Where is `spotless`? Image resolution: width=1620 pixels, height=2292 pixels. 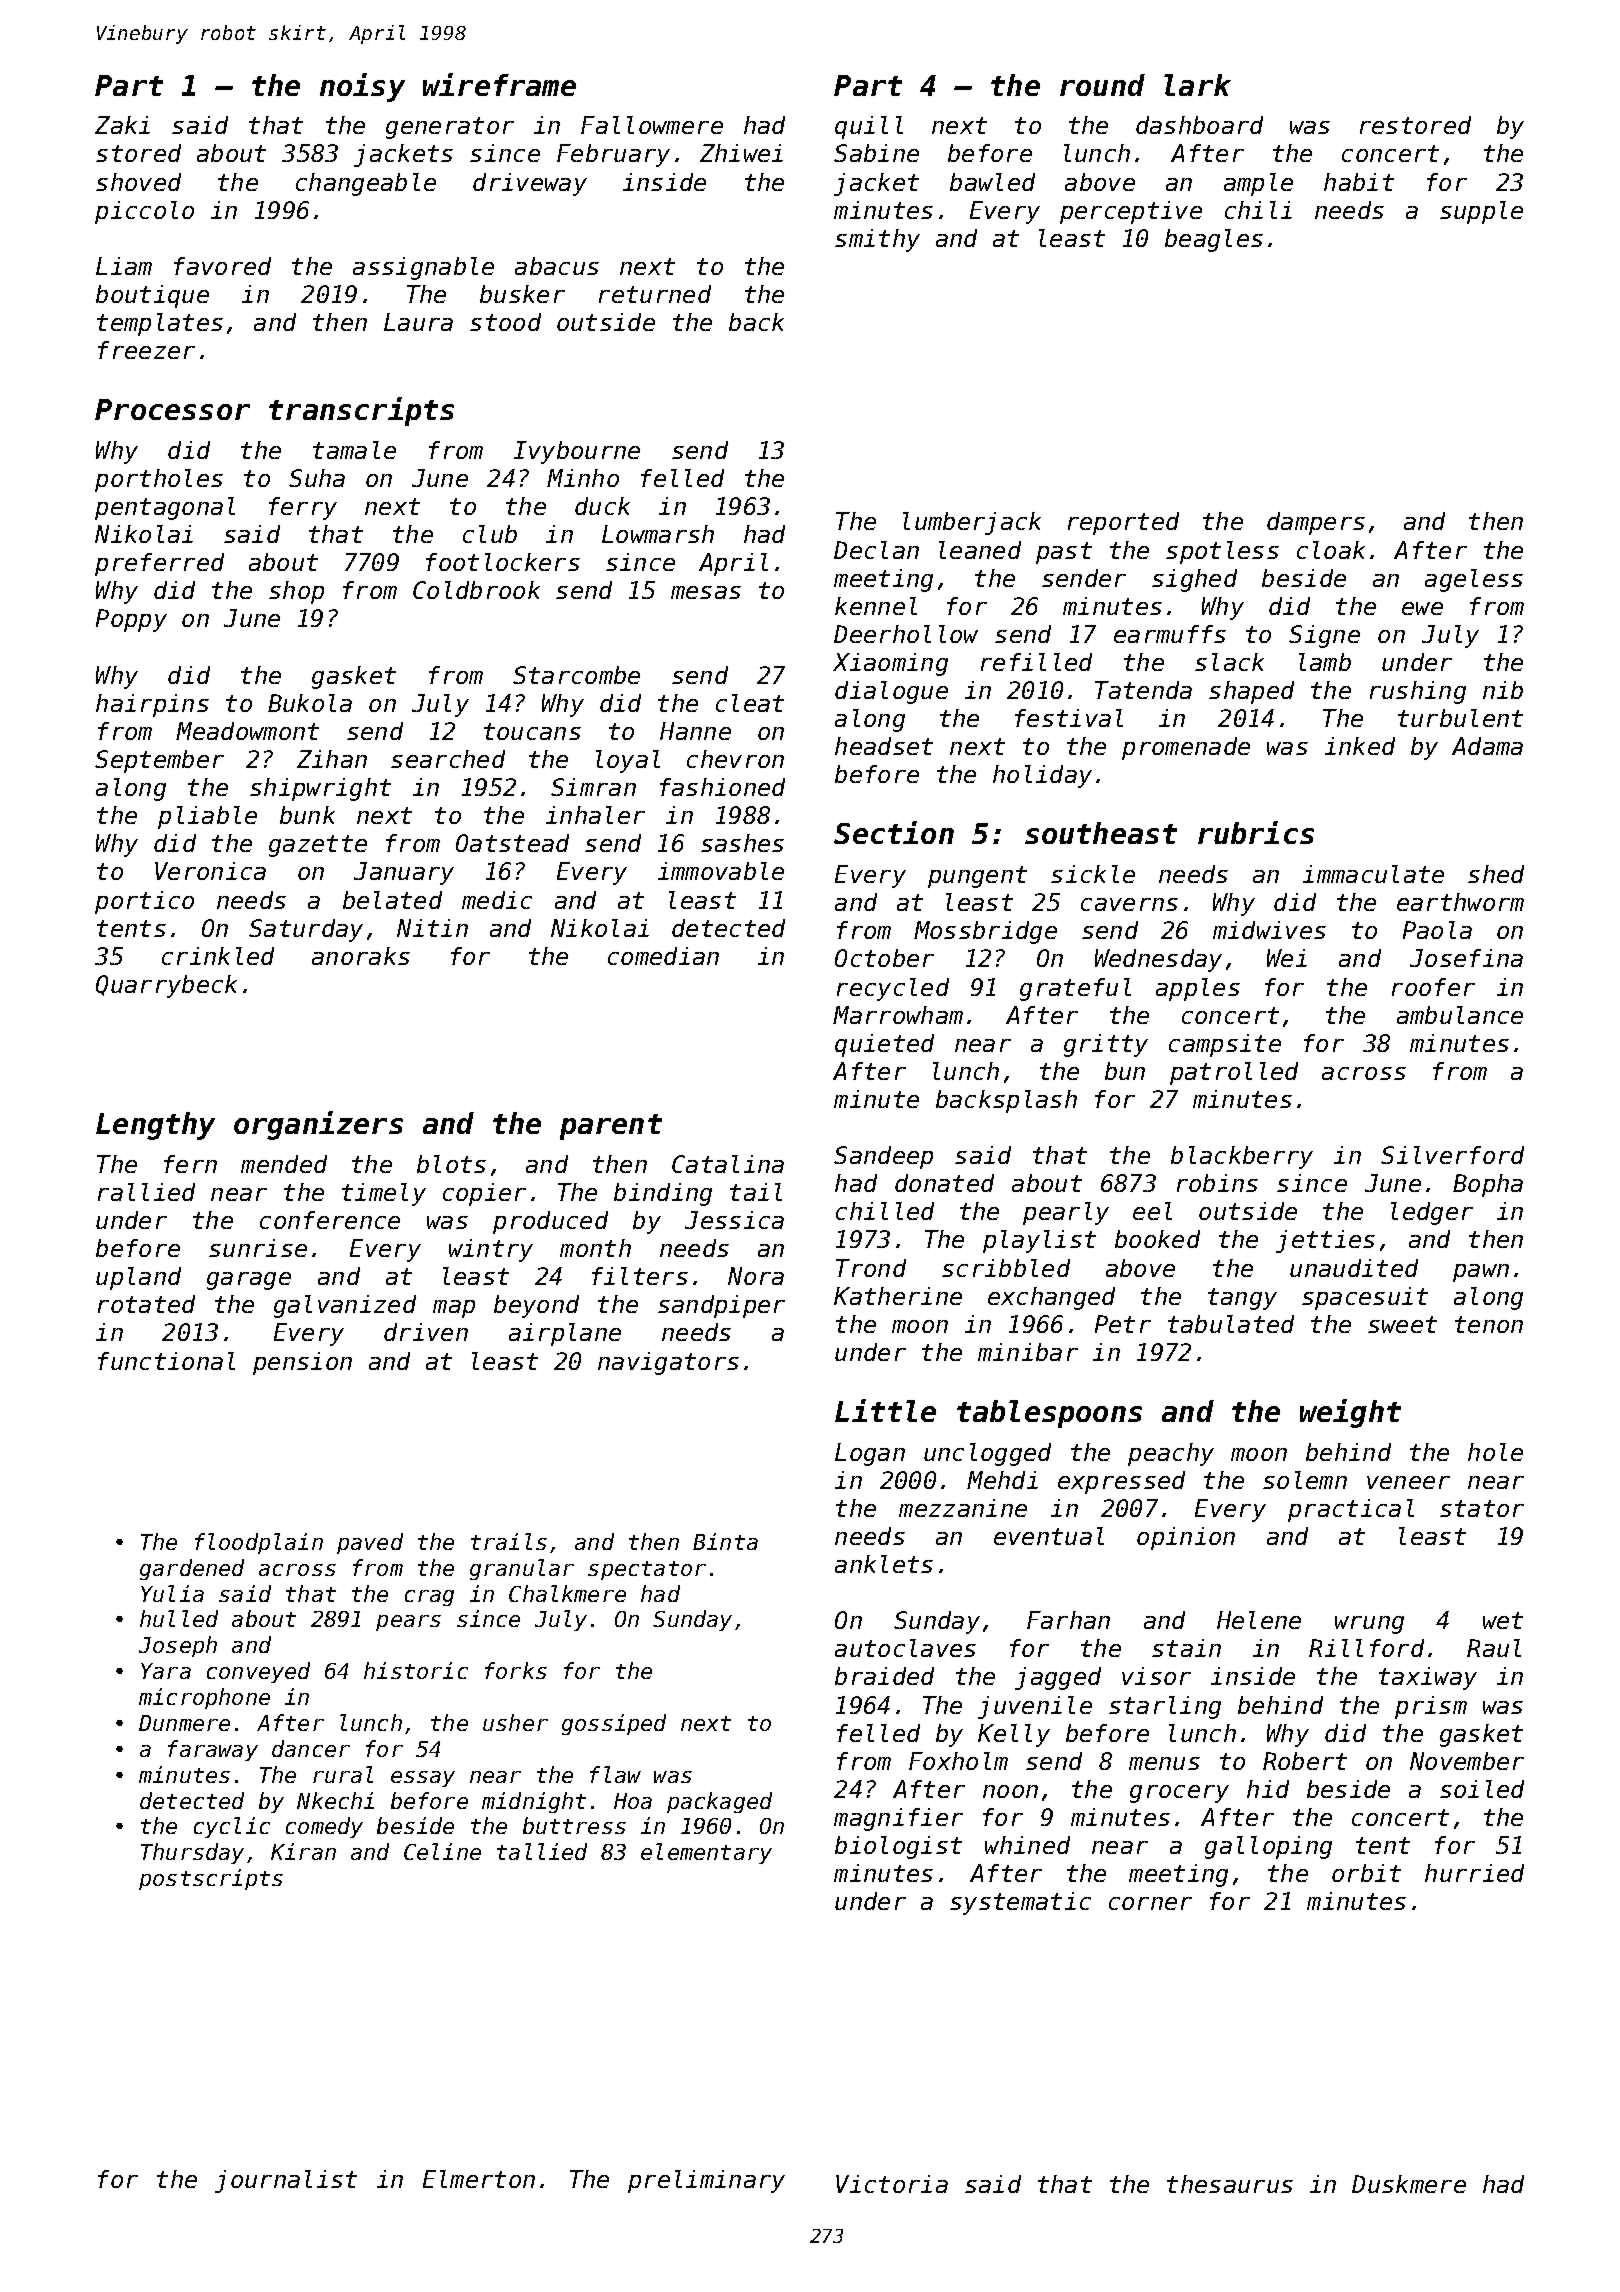
spotless is located at coordinates (1222, 552).
